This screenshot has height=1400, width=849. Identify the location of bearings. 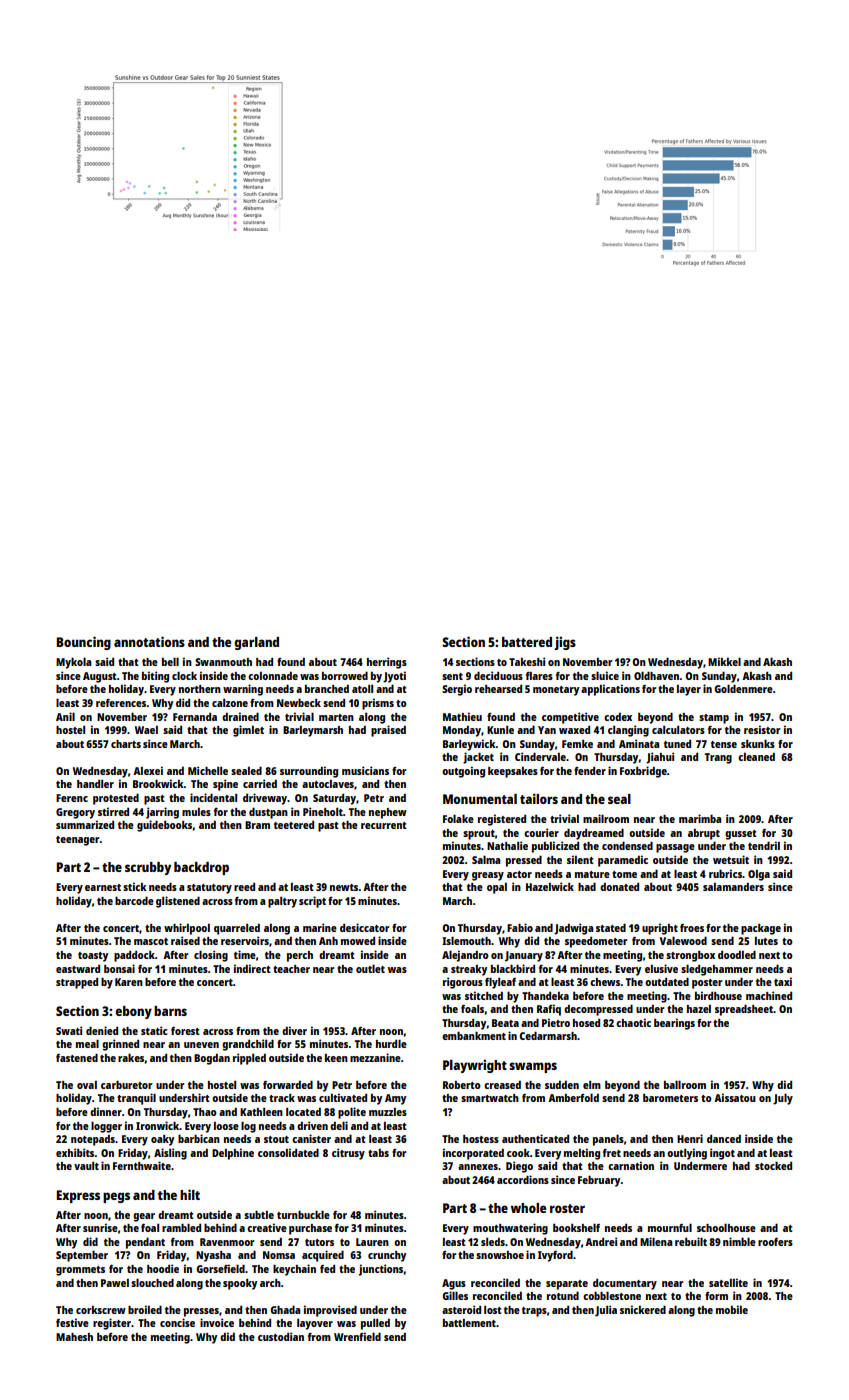
(674, 1024).
